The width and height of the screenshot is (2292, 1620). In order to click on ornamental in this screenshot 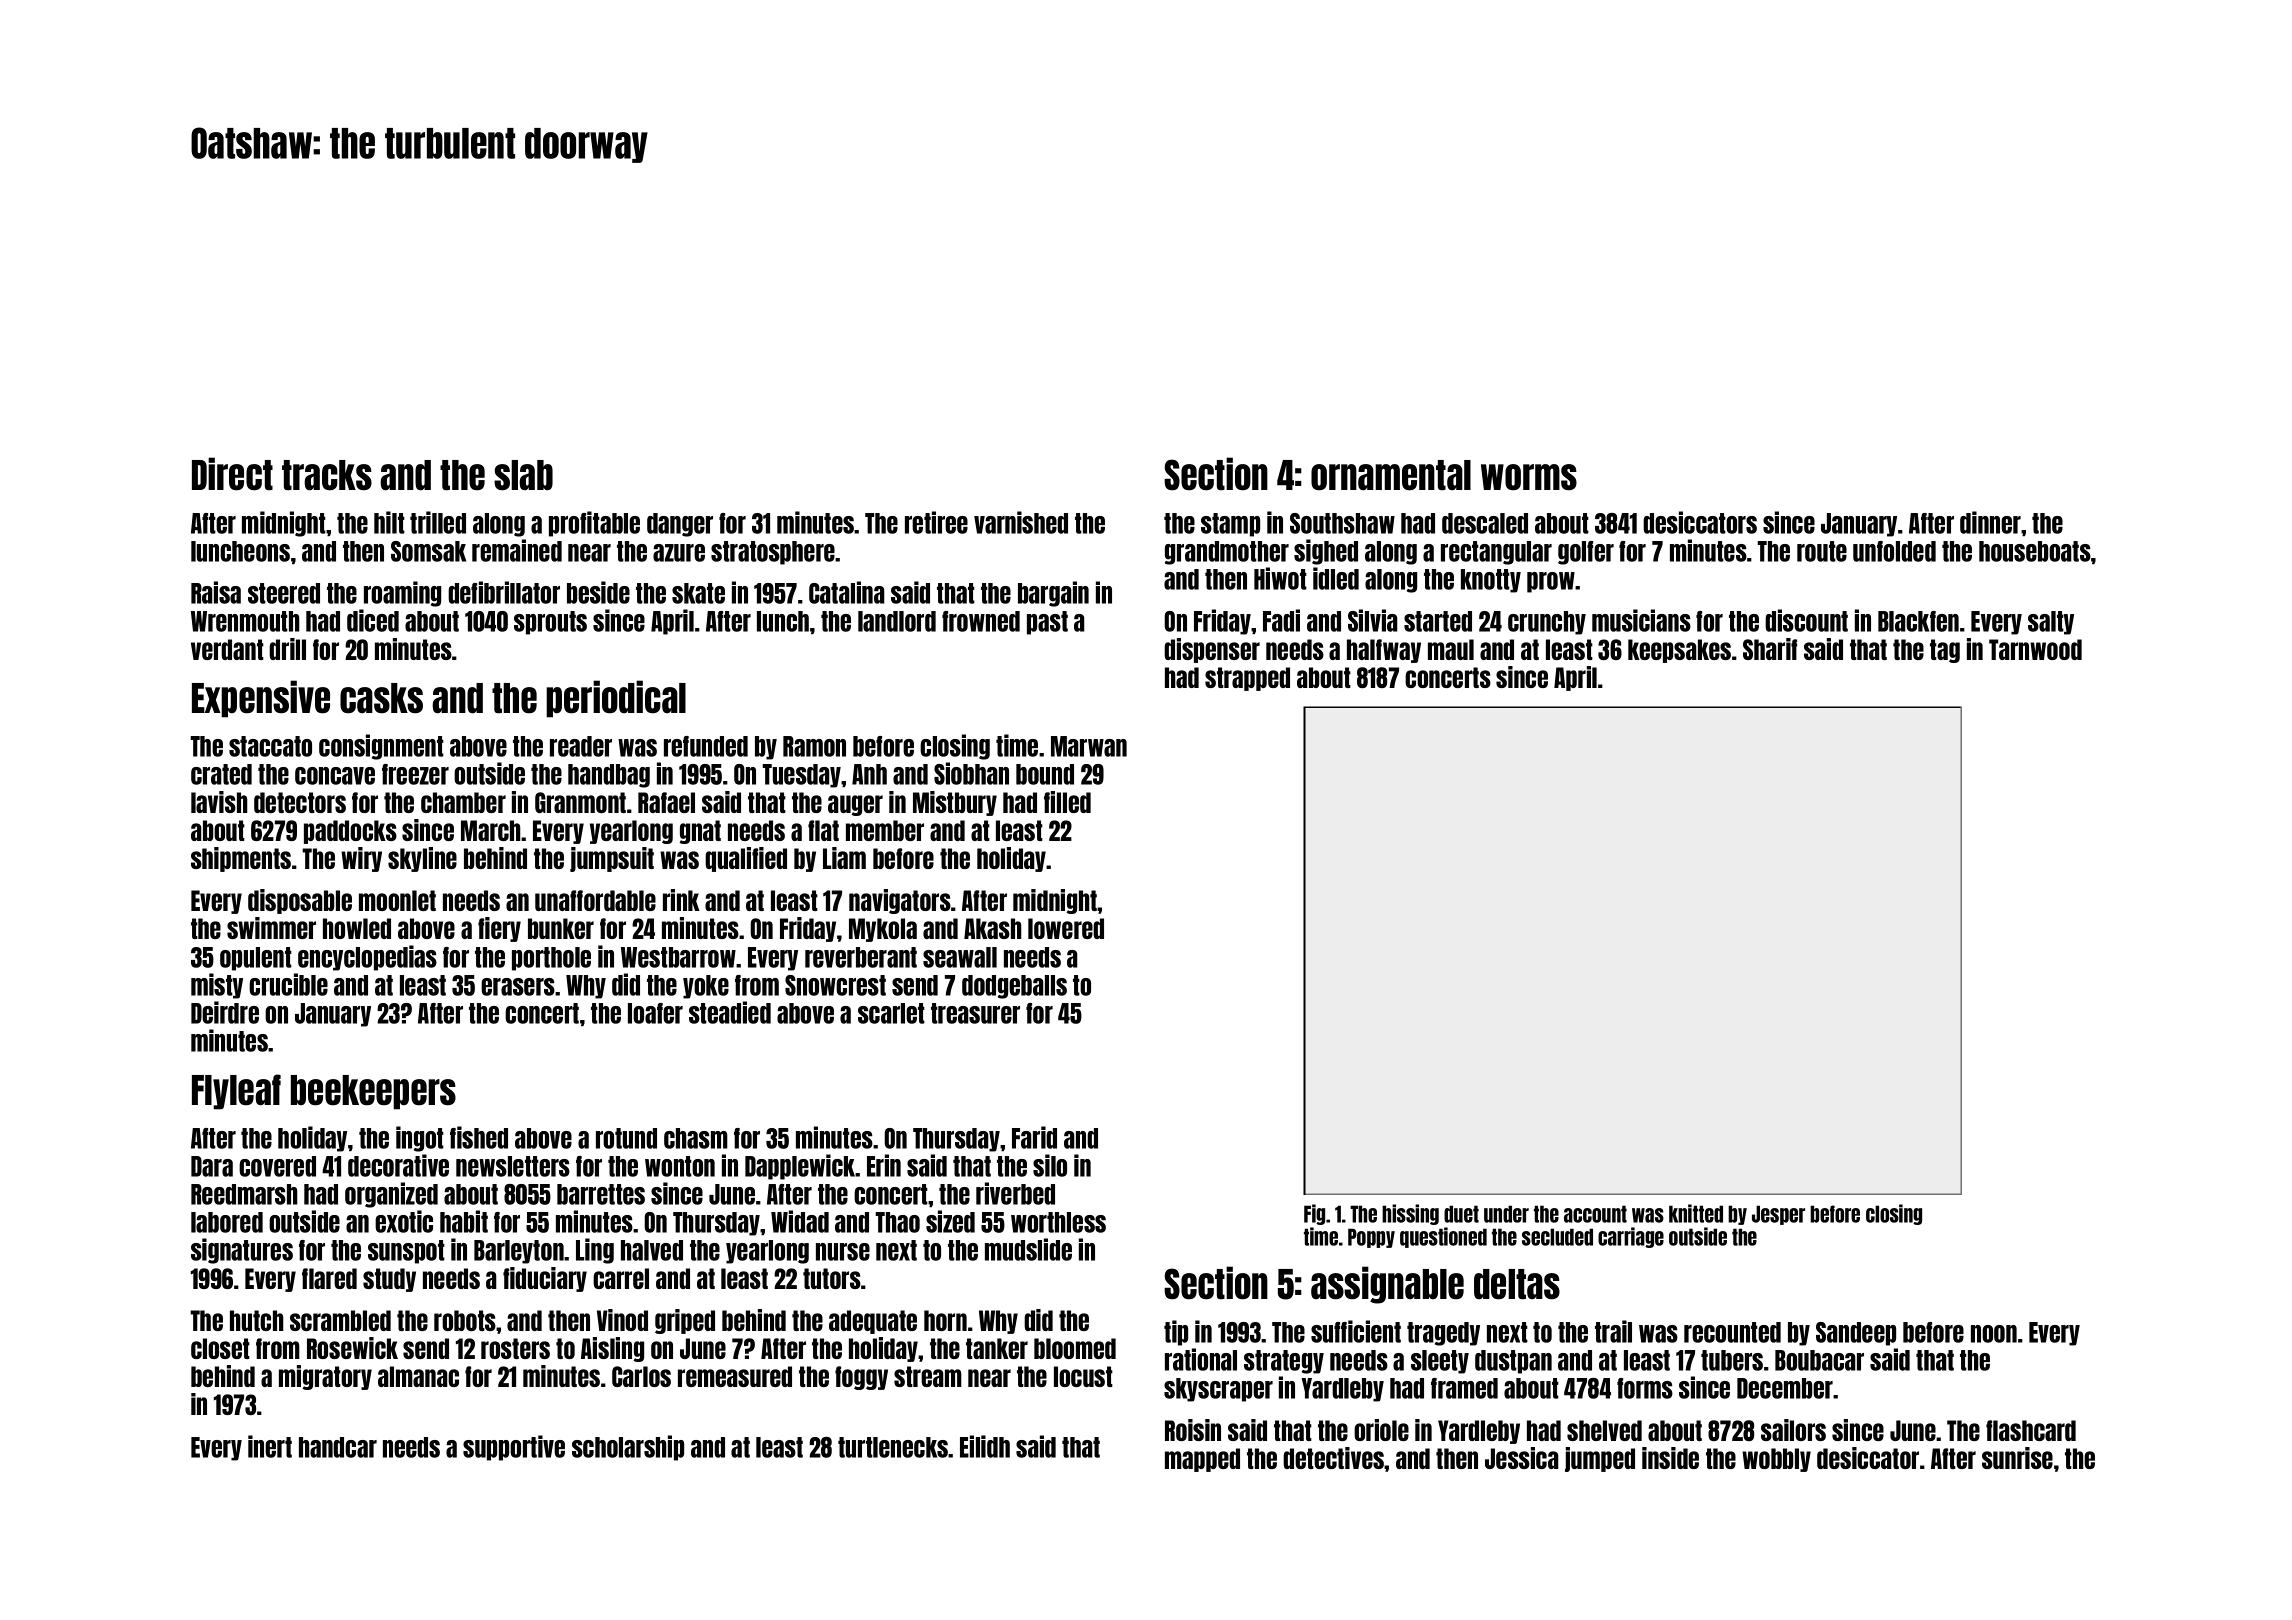, I will do `click(1391, 475)`.
